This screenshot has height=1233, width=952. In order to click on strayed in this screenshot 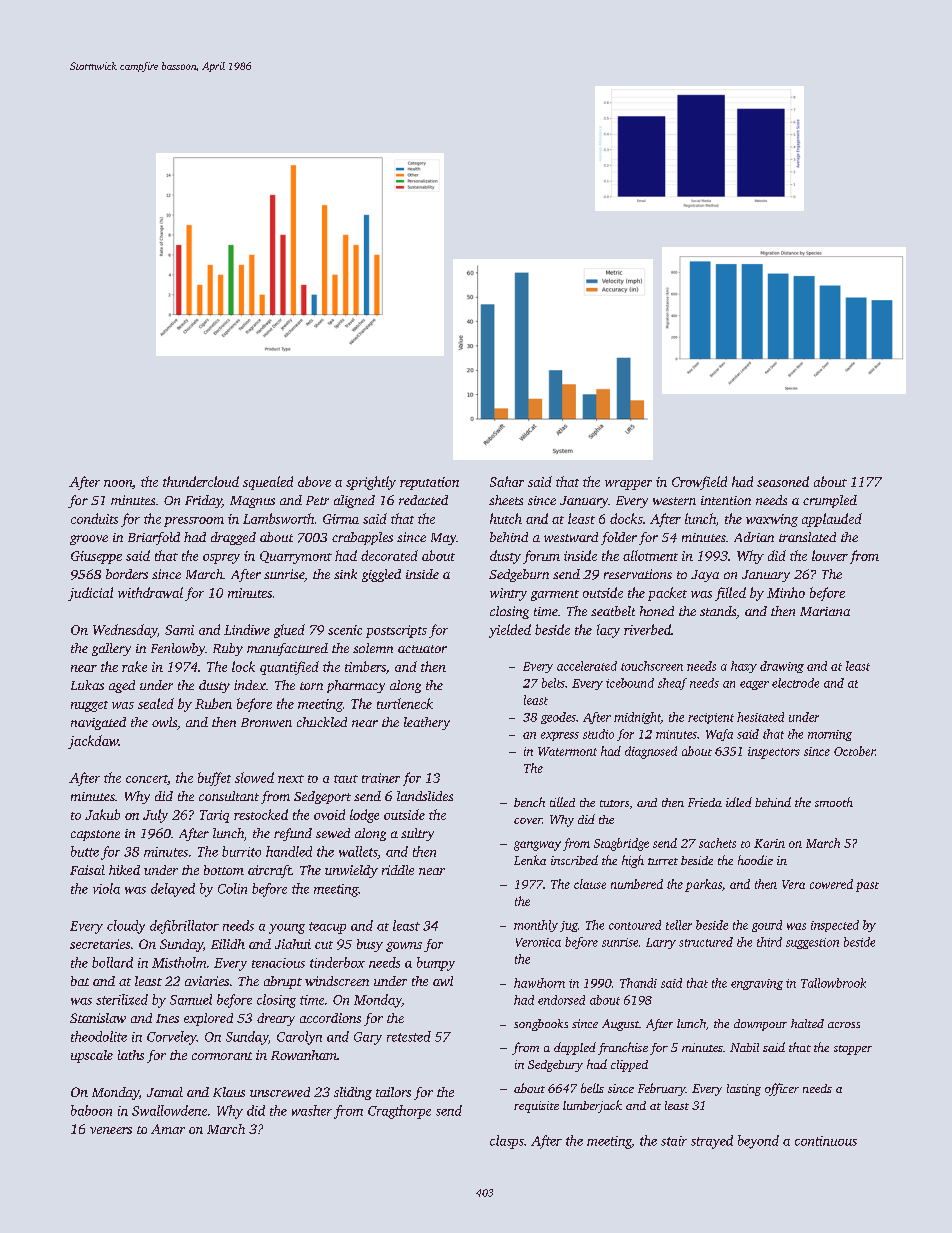, I will do `click(712, 1142)`.
